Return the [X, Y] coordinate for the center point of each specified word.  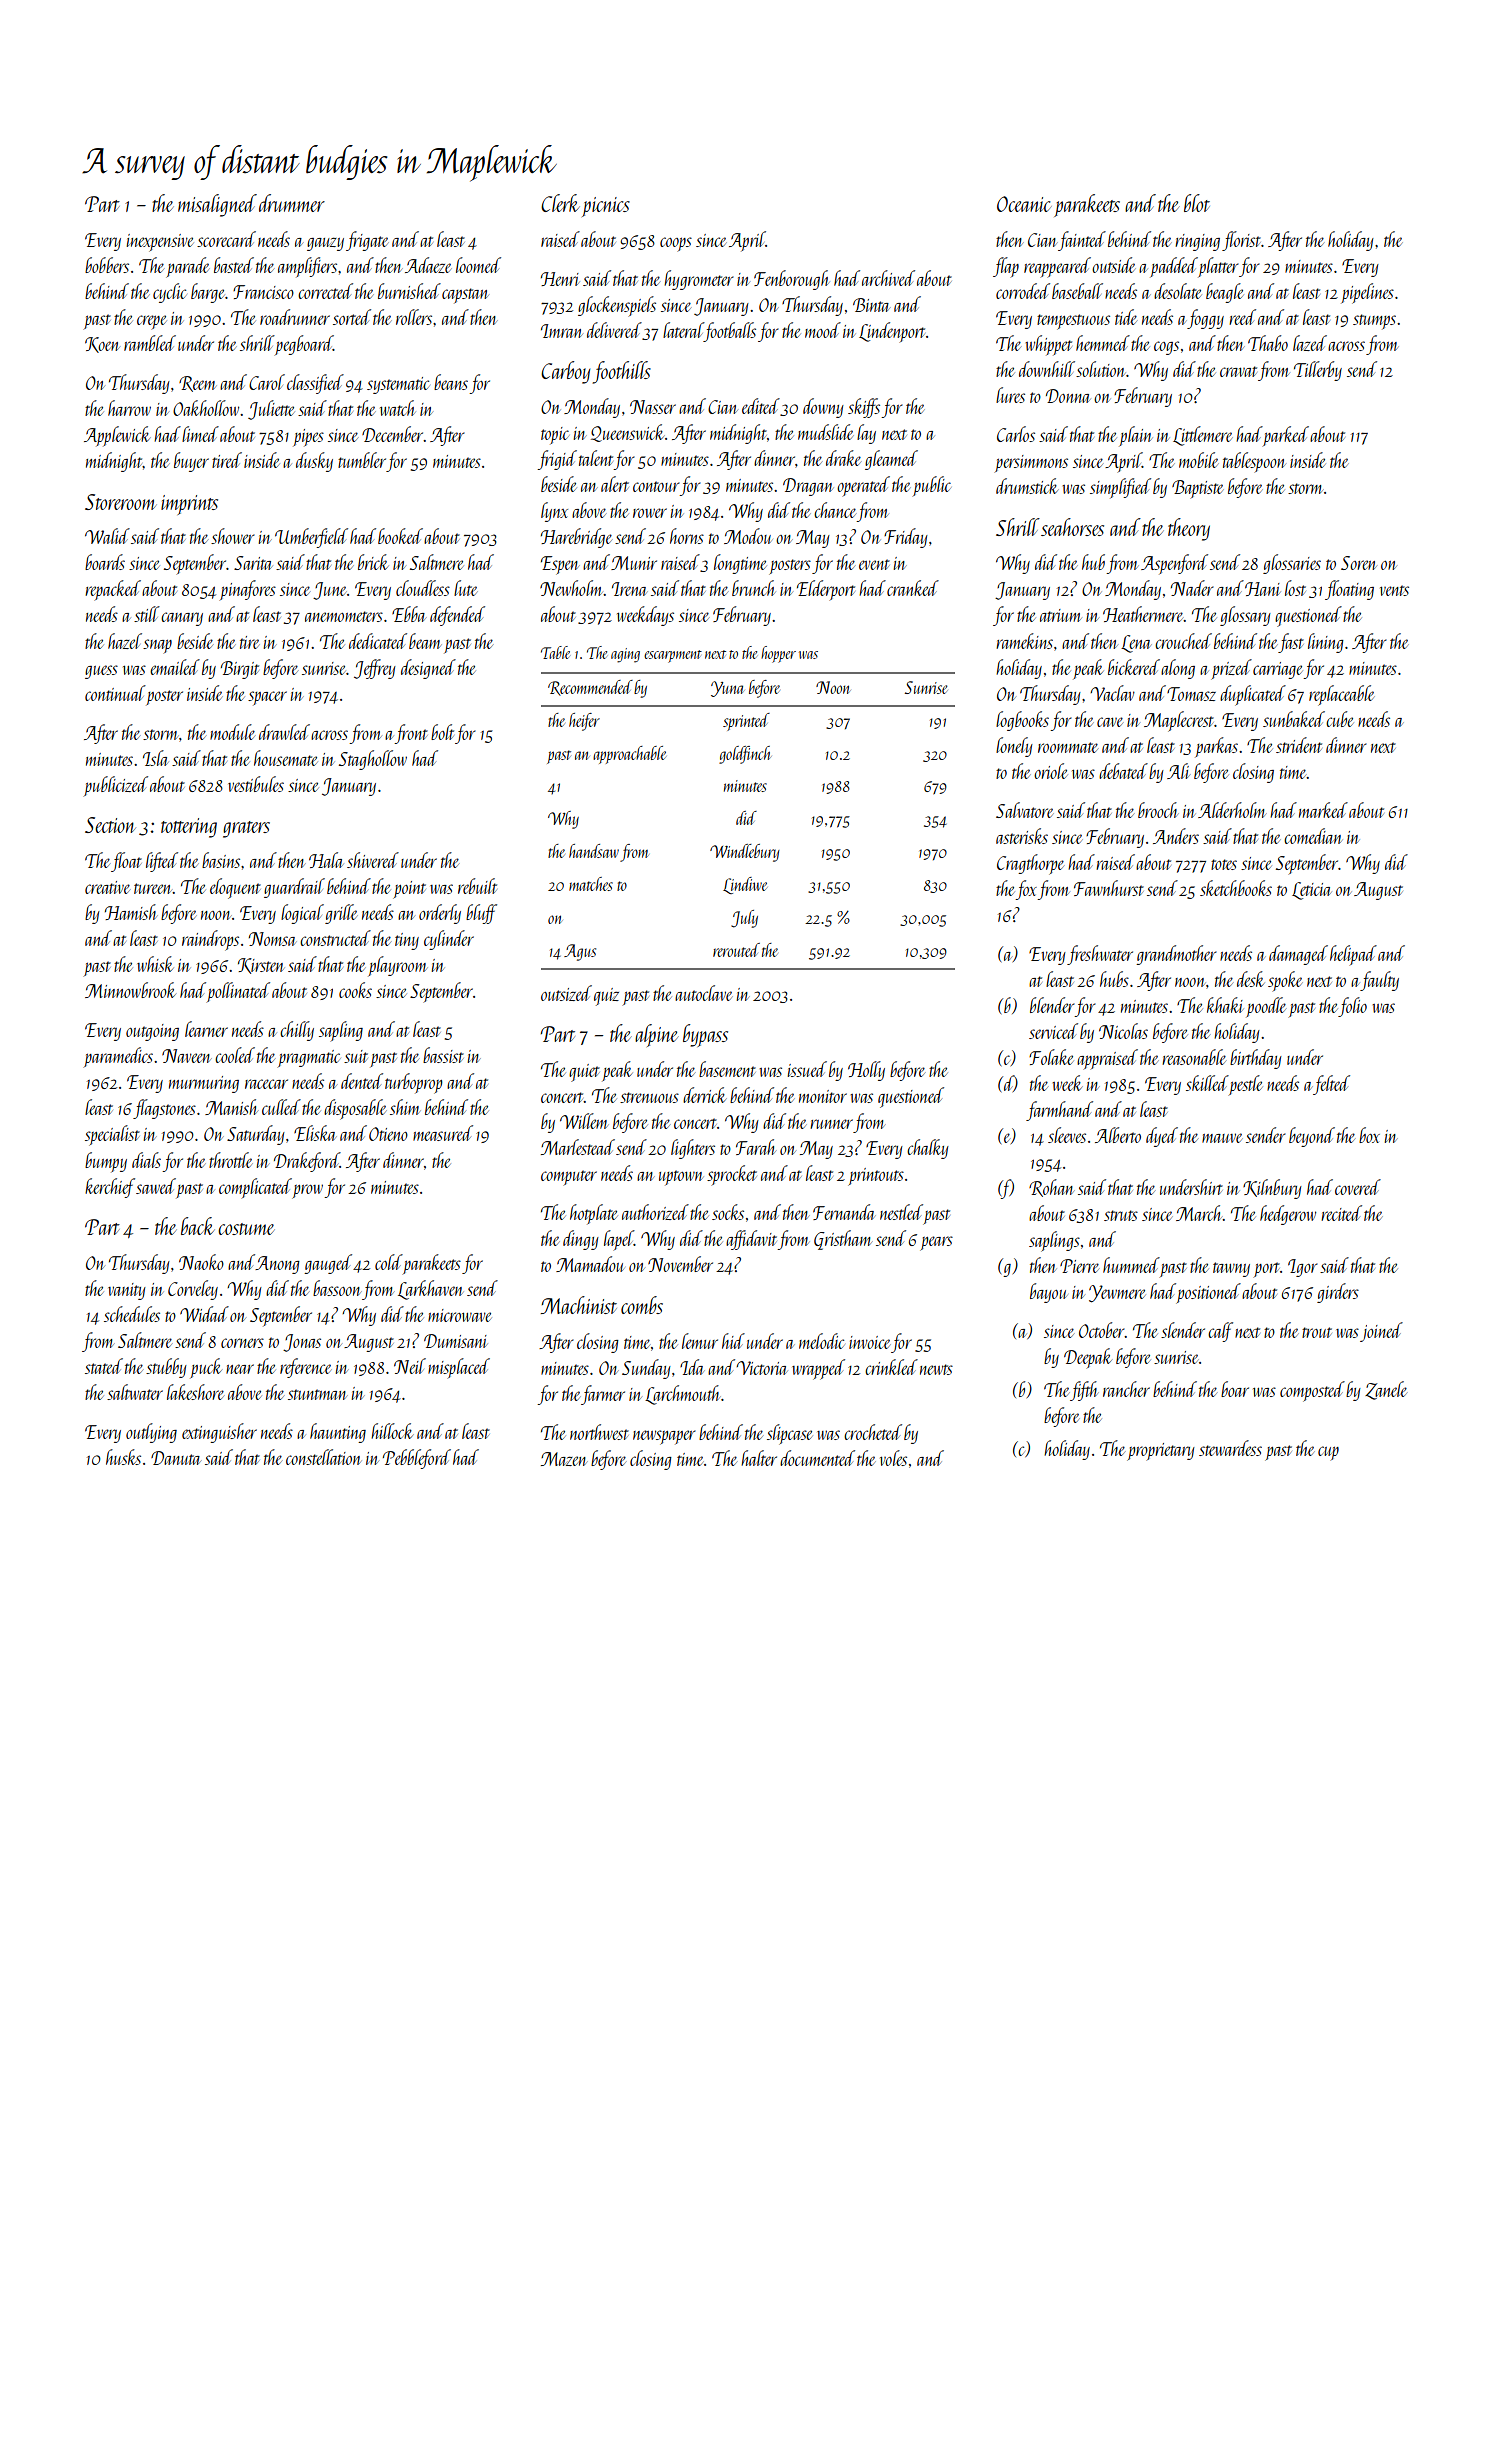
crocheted [873, 1432]
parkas [1216, 747]
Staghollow [373, 760]
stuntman [318, 1394]
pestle [1245, 1085]
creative [107, 887]
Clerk [560, 203]
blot [1197, 203]
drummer [292, 203]
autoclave [704, 993]
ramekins [1024, 641]
